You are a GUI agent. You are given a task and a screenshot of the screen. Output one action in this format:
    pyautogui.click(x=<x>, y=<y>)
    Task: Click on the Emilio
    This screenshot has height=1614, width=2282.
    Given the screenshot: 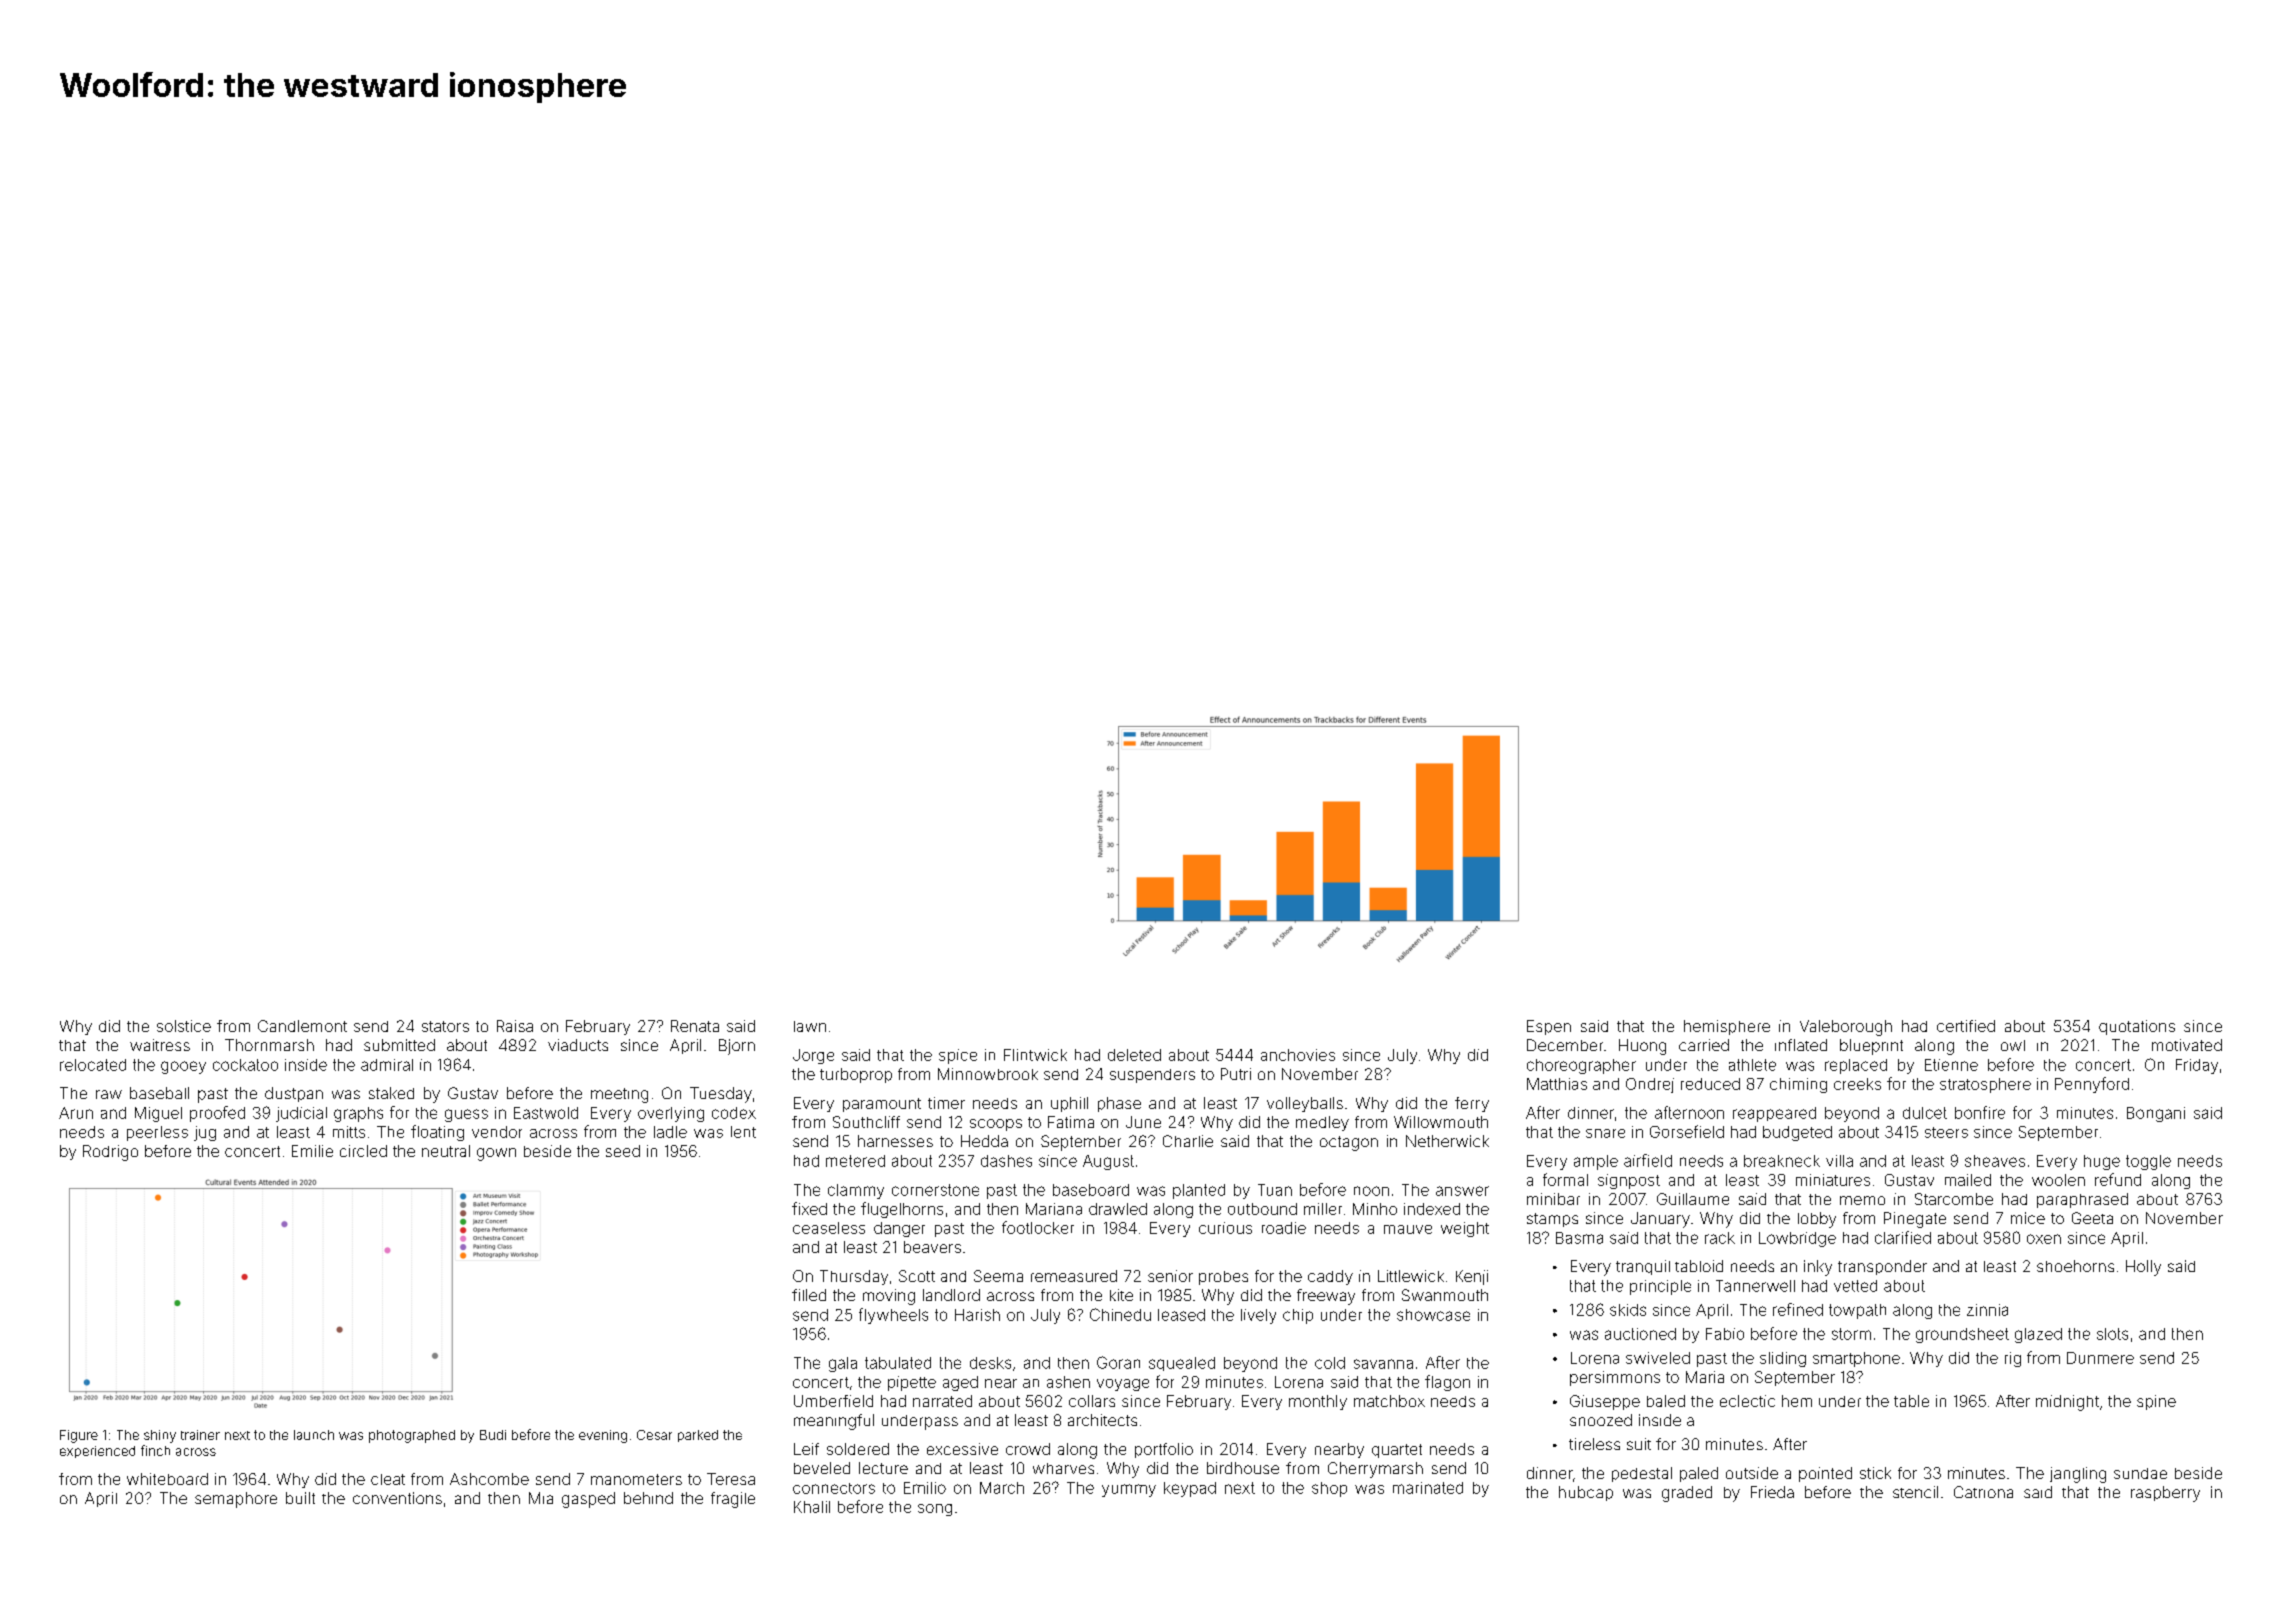 What is the action you would take?
    pyautogui.click(x=925, y=1488)
